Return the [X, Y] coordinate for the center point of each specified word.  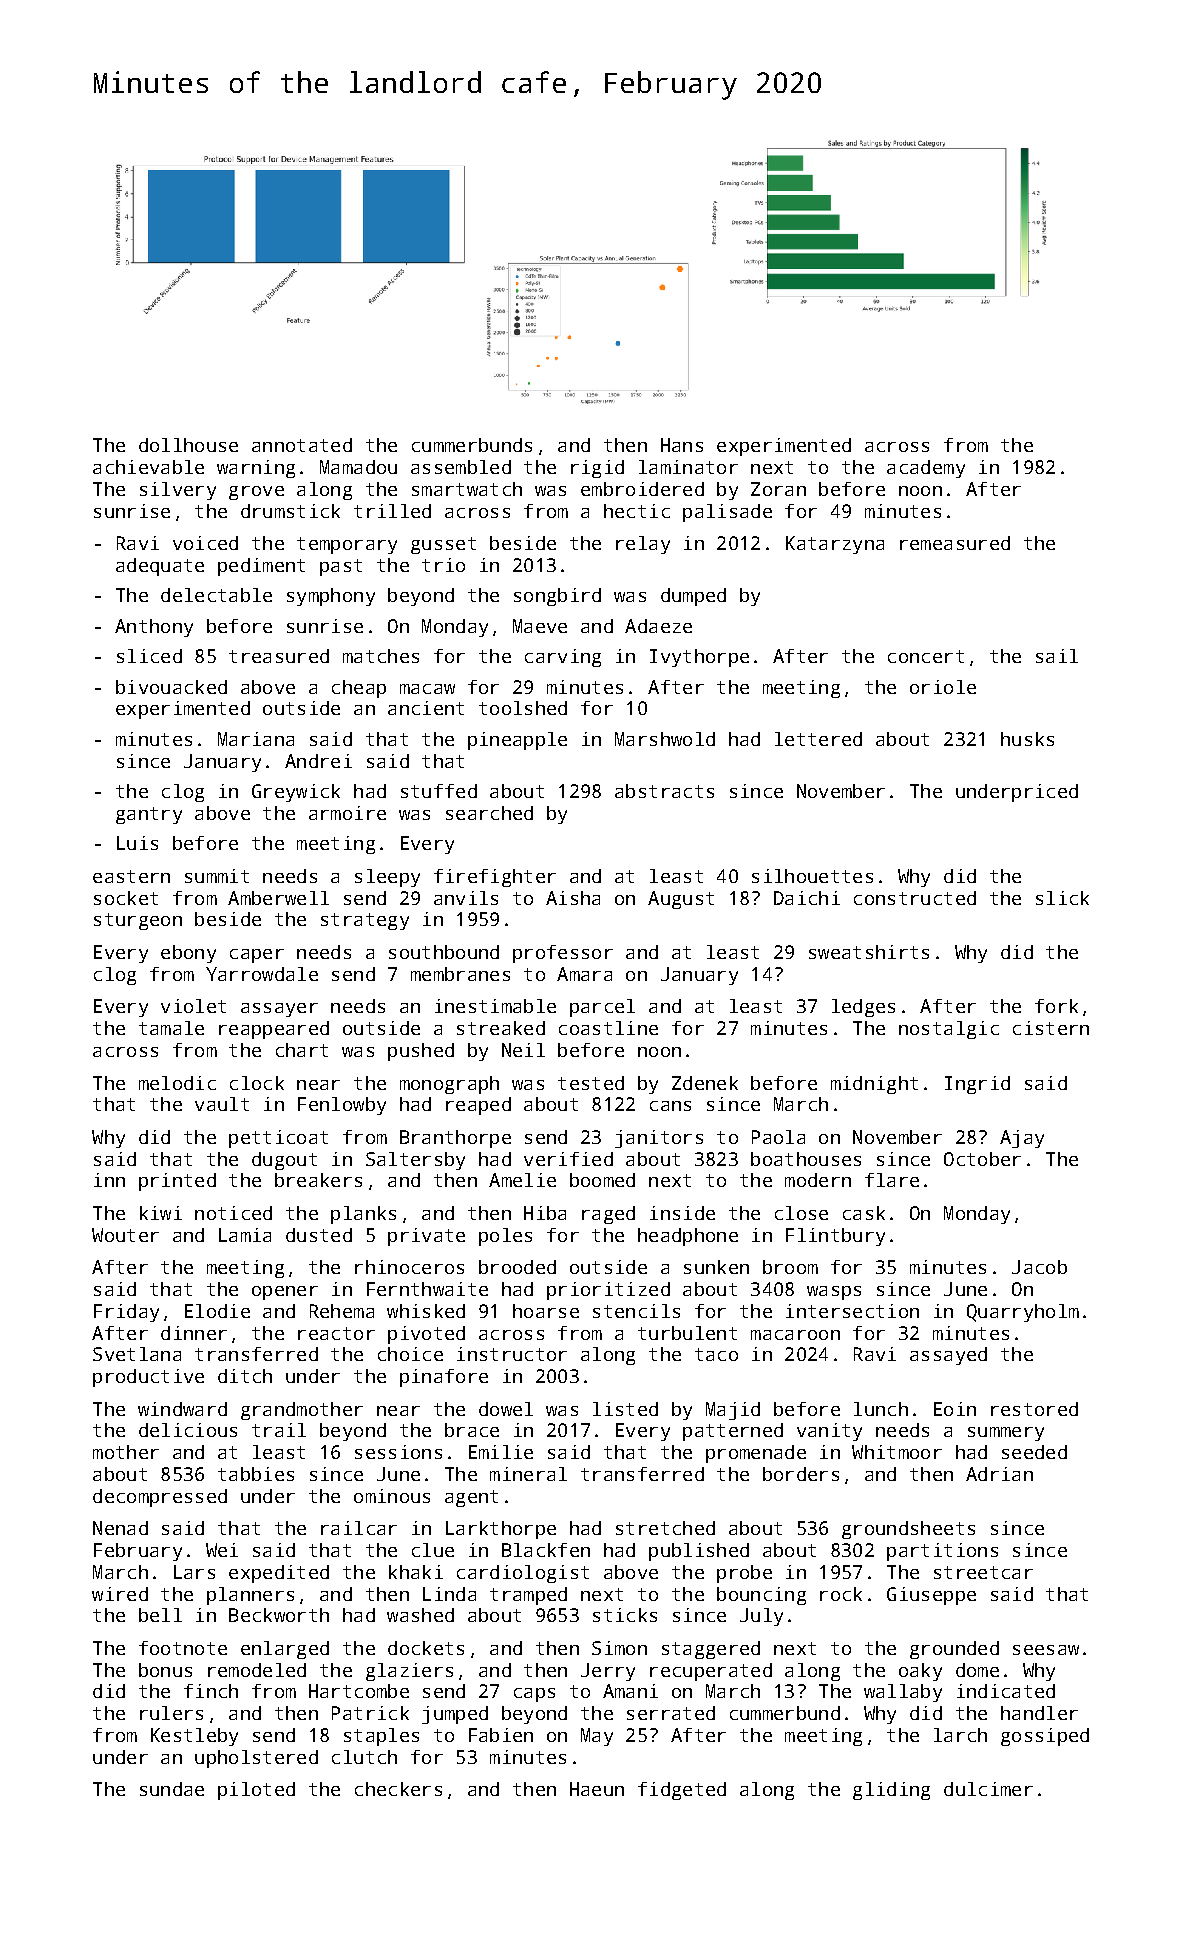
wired [120, 1594]
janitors [659, 1139]
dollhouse [188, 445]
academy [926, 469]
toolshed [523, 708]
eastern [131, 876]
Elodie [217, 1311]
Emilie [501, 1452]
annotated [302, 445]
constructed [915, 898]
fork [1056, 1006]
